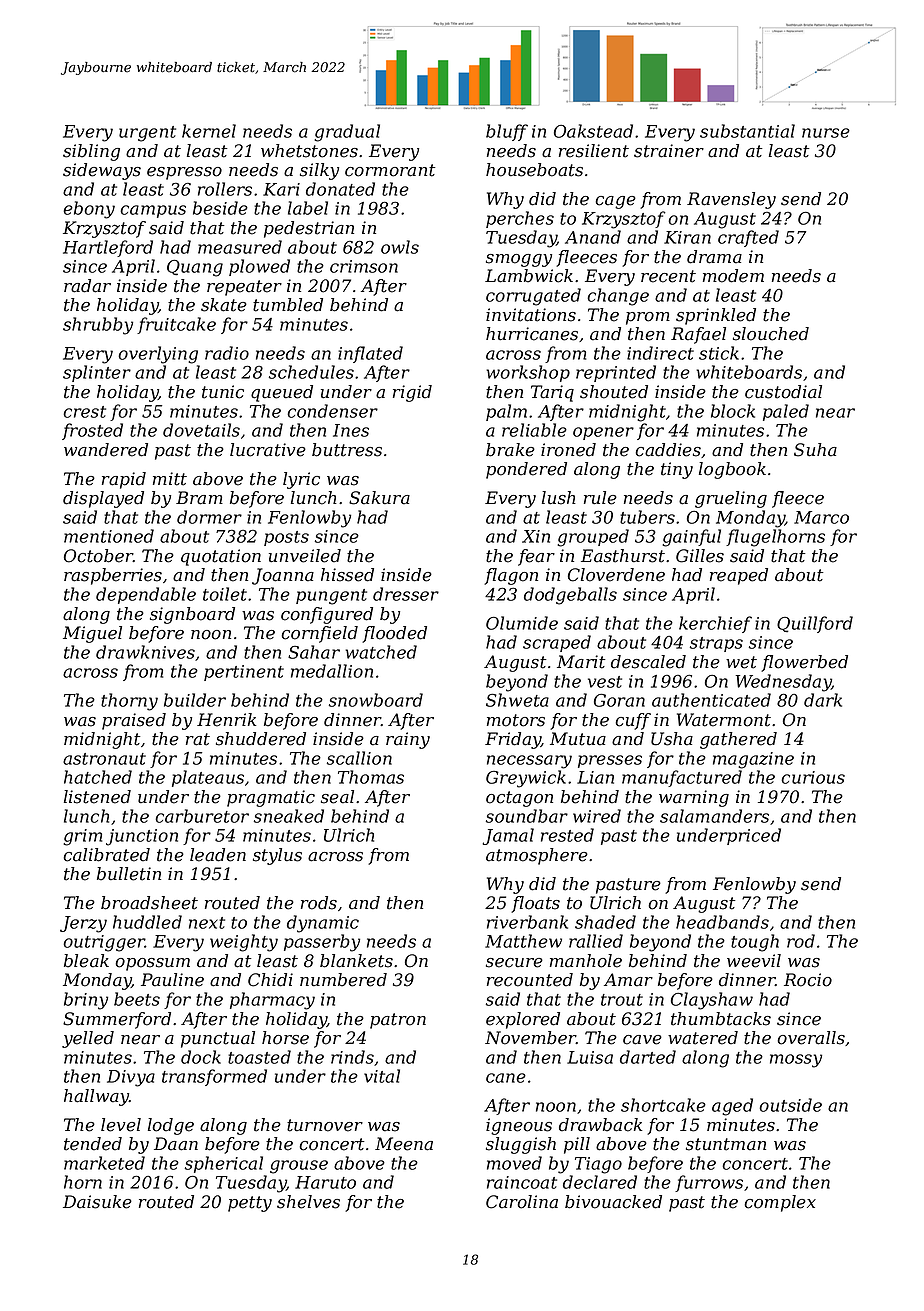 Image resolution: width=924 pixels, height=1311 pixels. What do you see at coordinates (208, 778) in the screenshot?
I see `plateaus` at bounding box center [208, 778].
